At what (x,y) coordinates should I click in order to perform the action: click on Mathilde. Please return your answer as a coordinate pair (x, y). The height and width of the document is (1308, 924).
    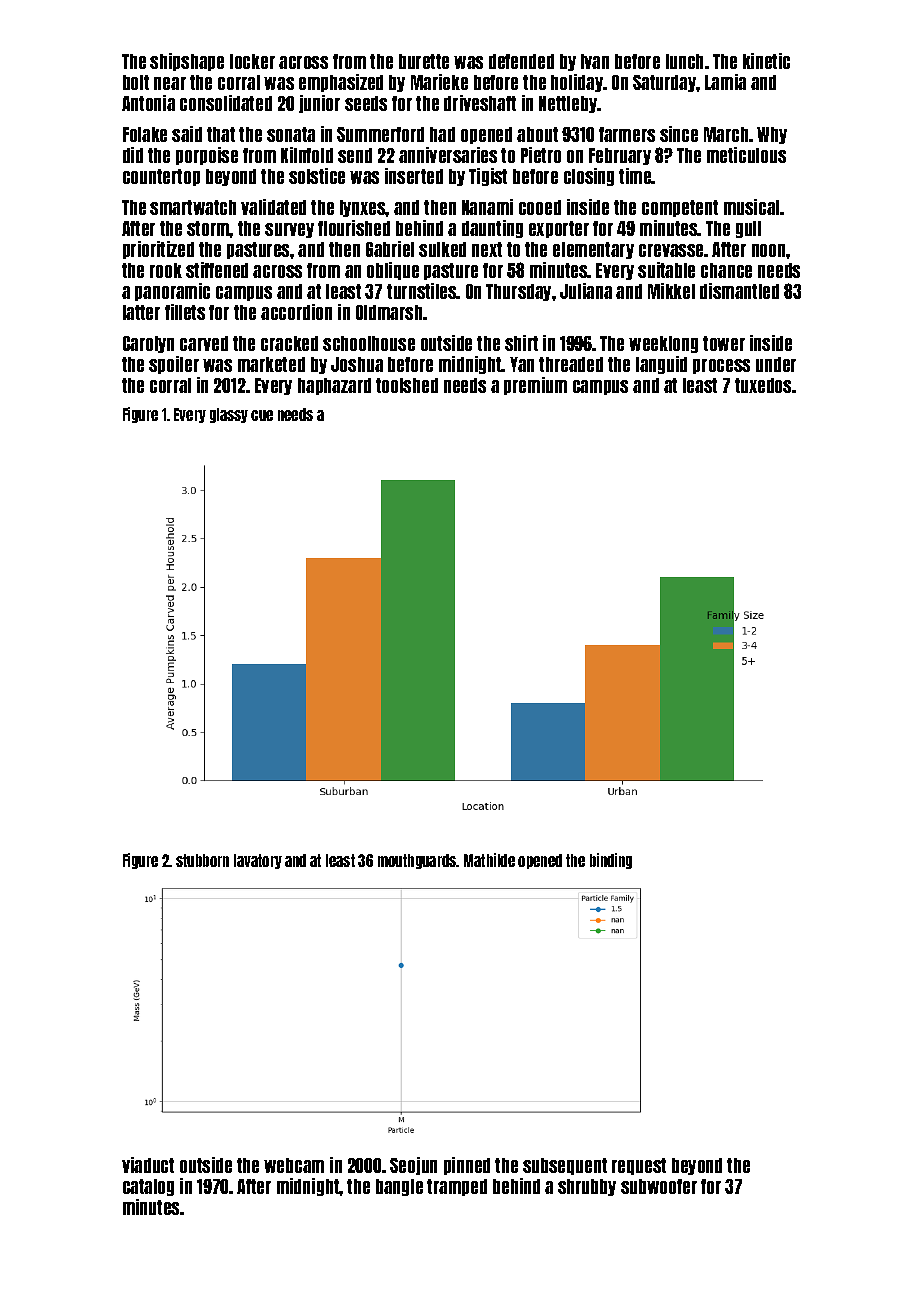
    Looking at the image, I should click on (489, 860).
